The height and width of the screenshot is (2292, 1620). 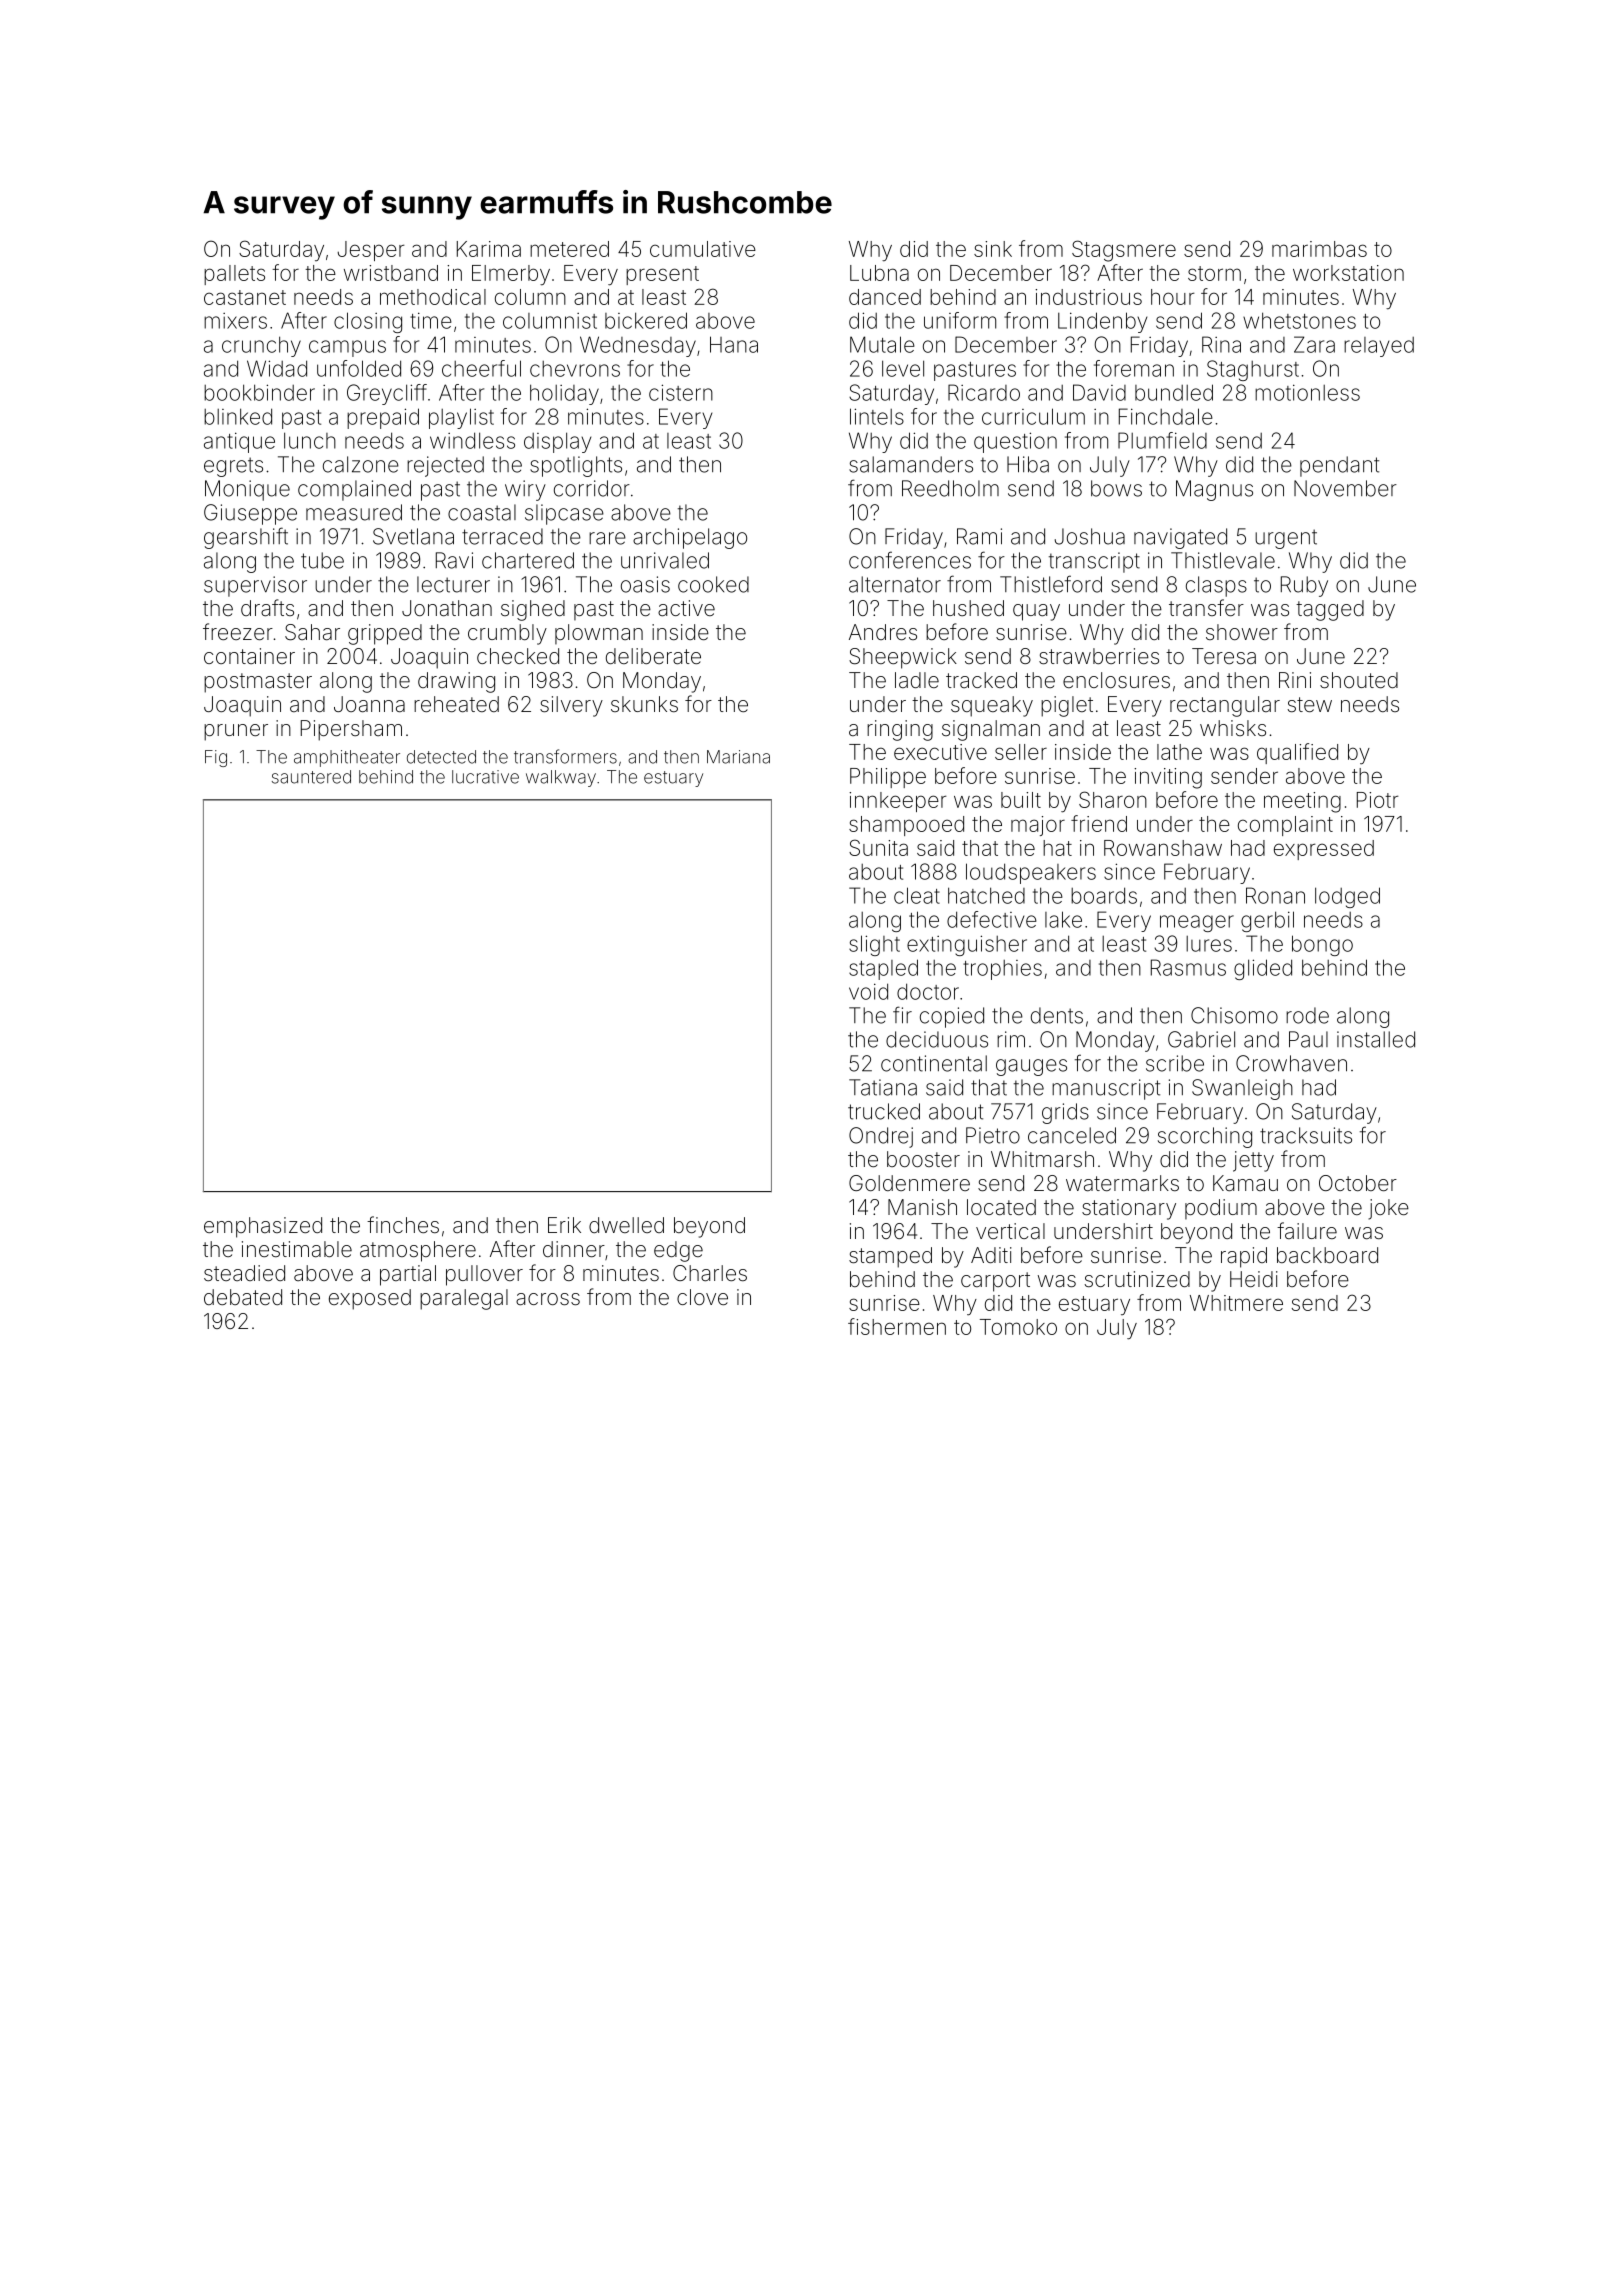 I want to click on finches, so click(x=403, y=1224).
